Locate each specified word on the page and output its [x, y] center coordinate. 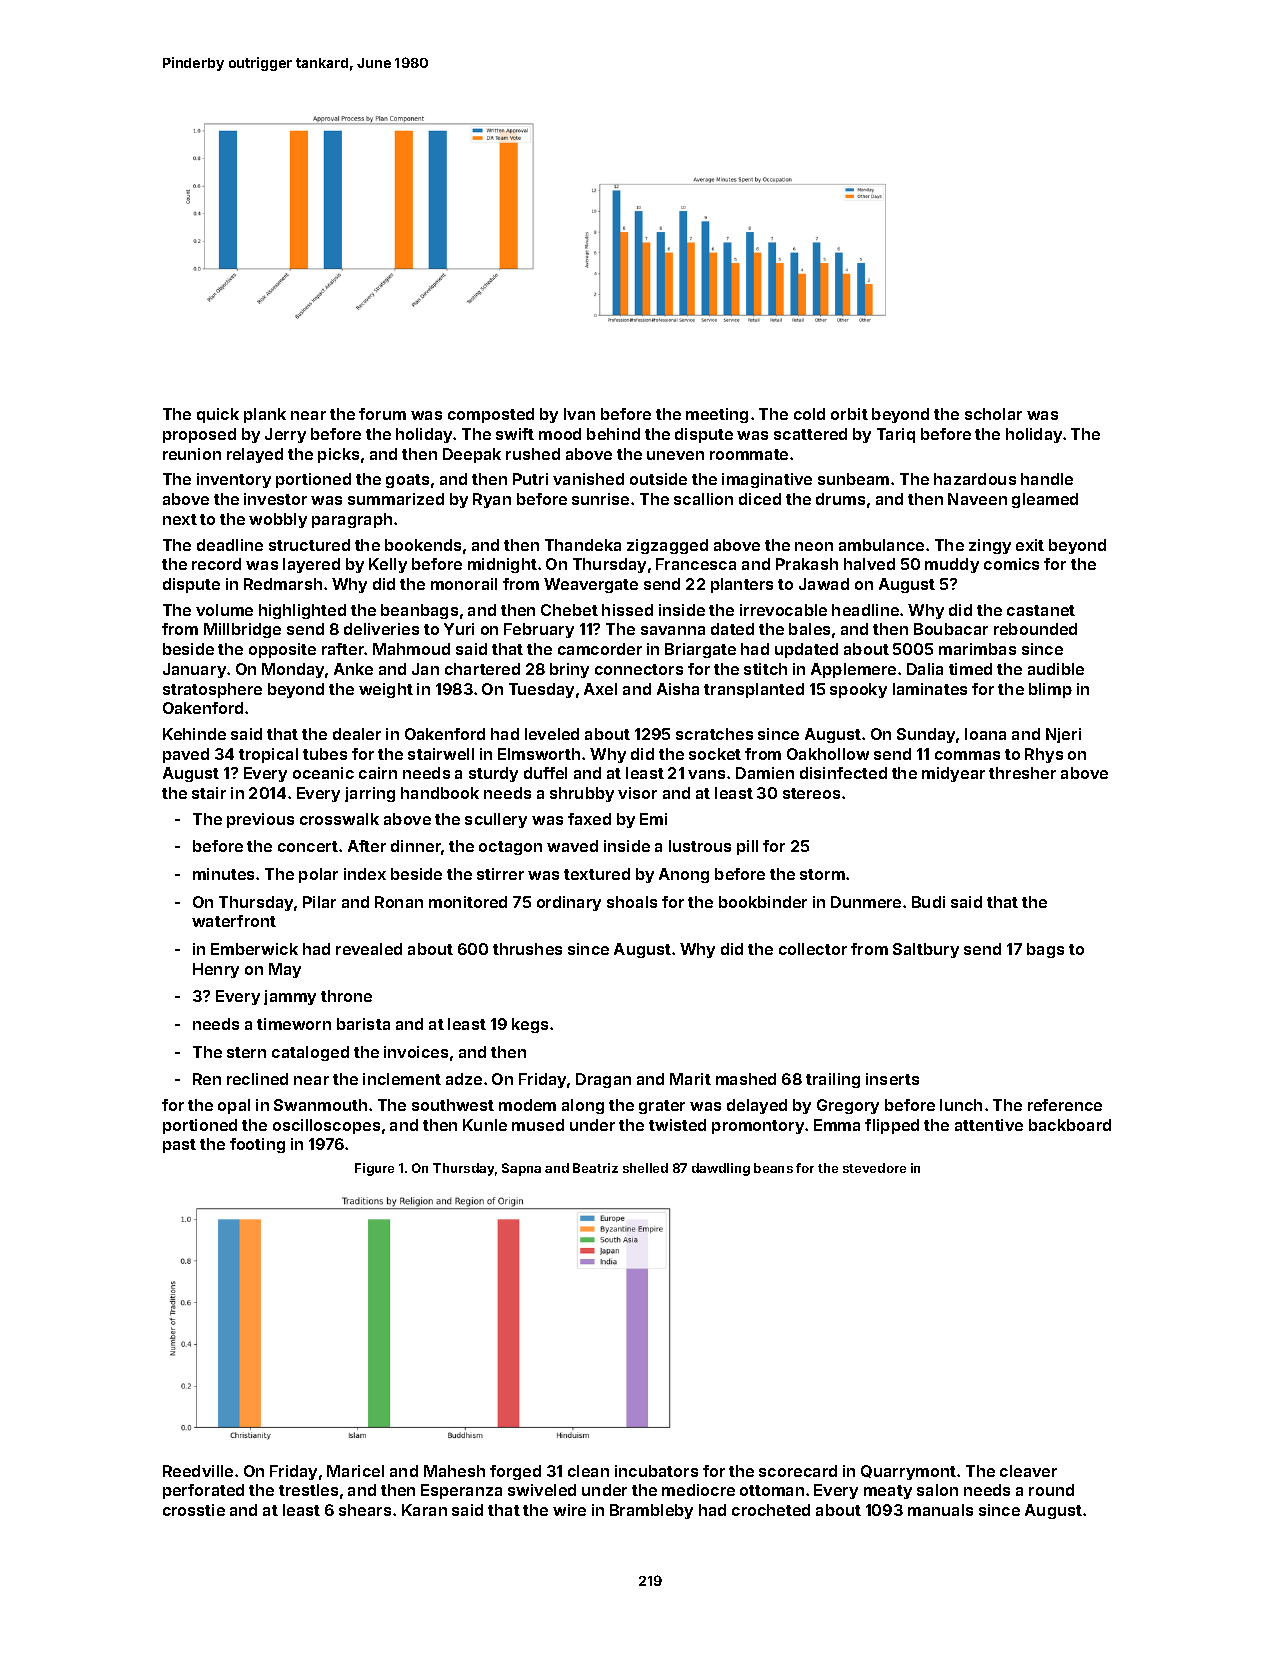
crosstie [194, 1510]
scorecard [798, 1471]
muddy [952, 565]
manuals [940, 1510]
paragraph [352, 520]
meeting [717, 415]
